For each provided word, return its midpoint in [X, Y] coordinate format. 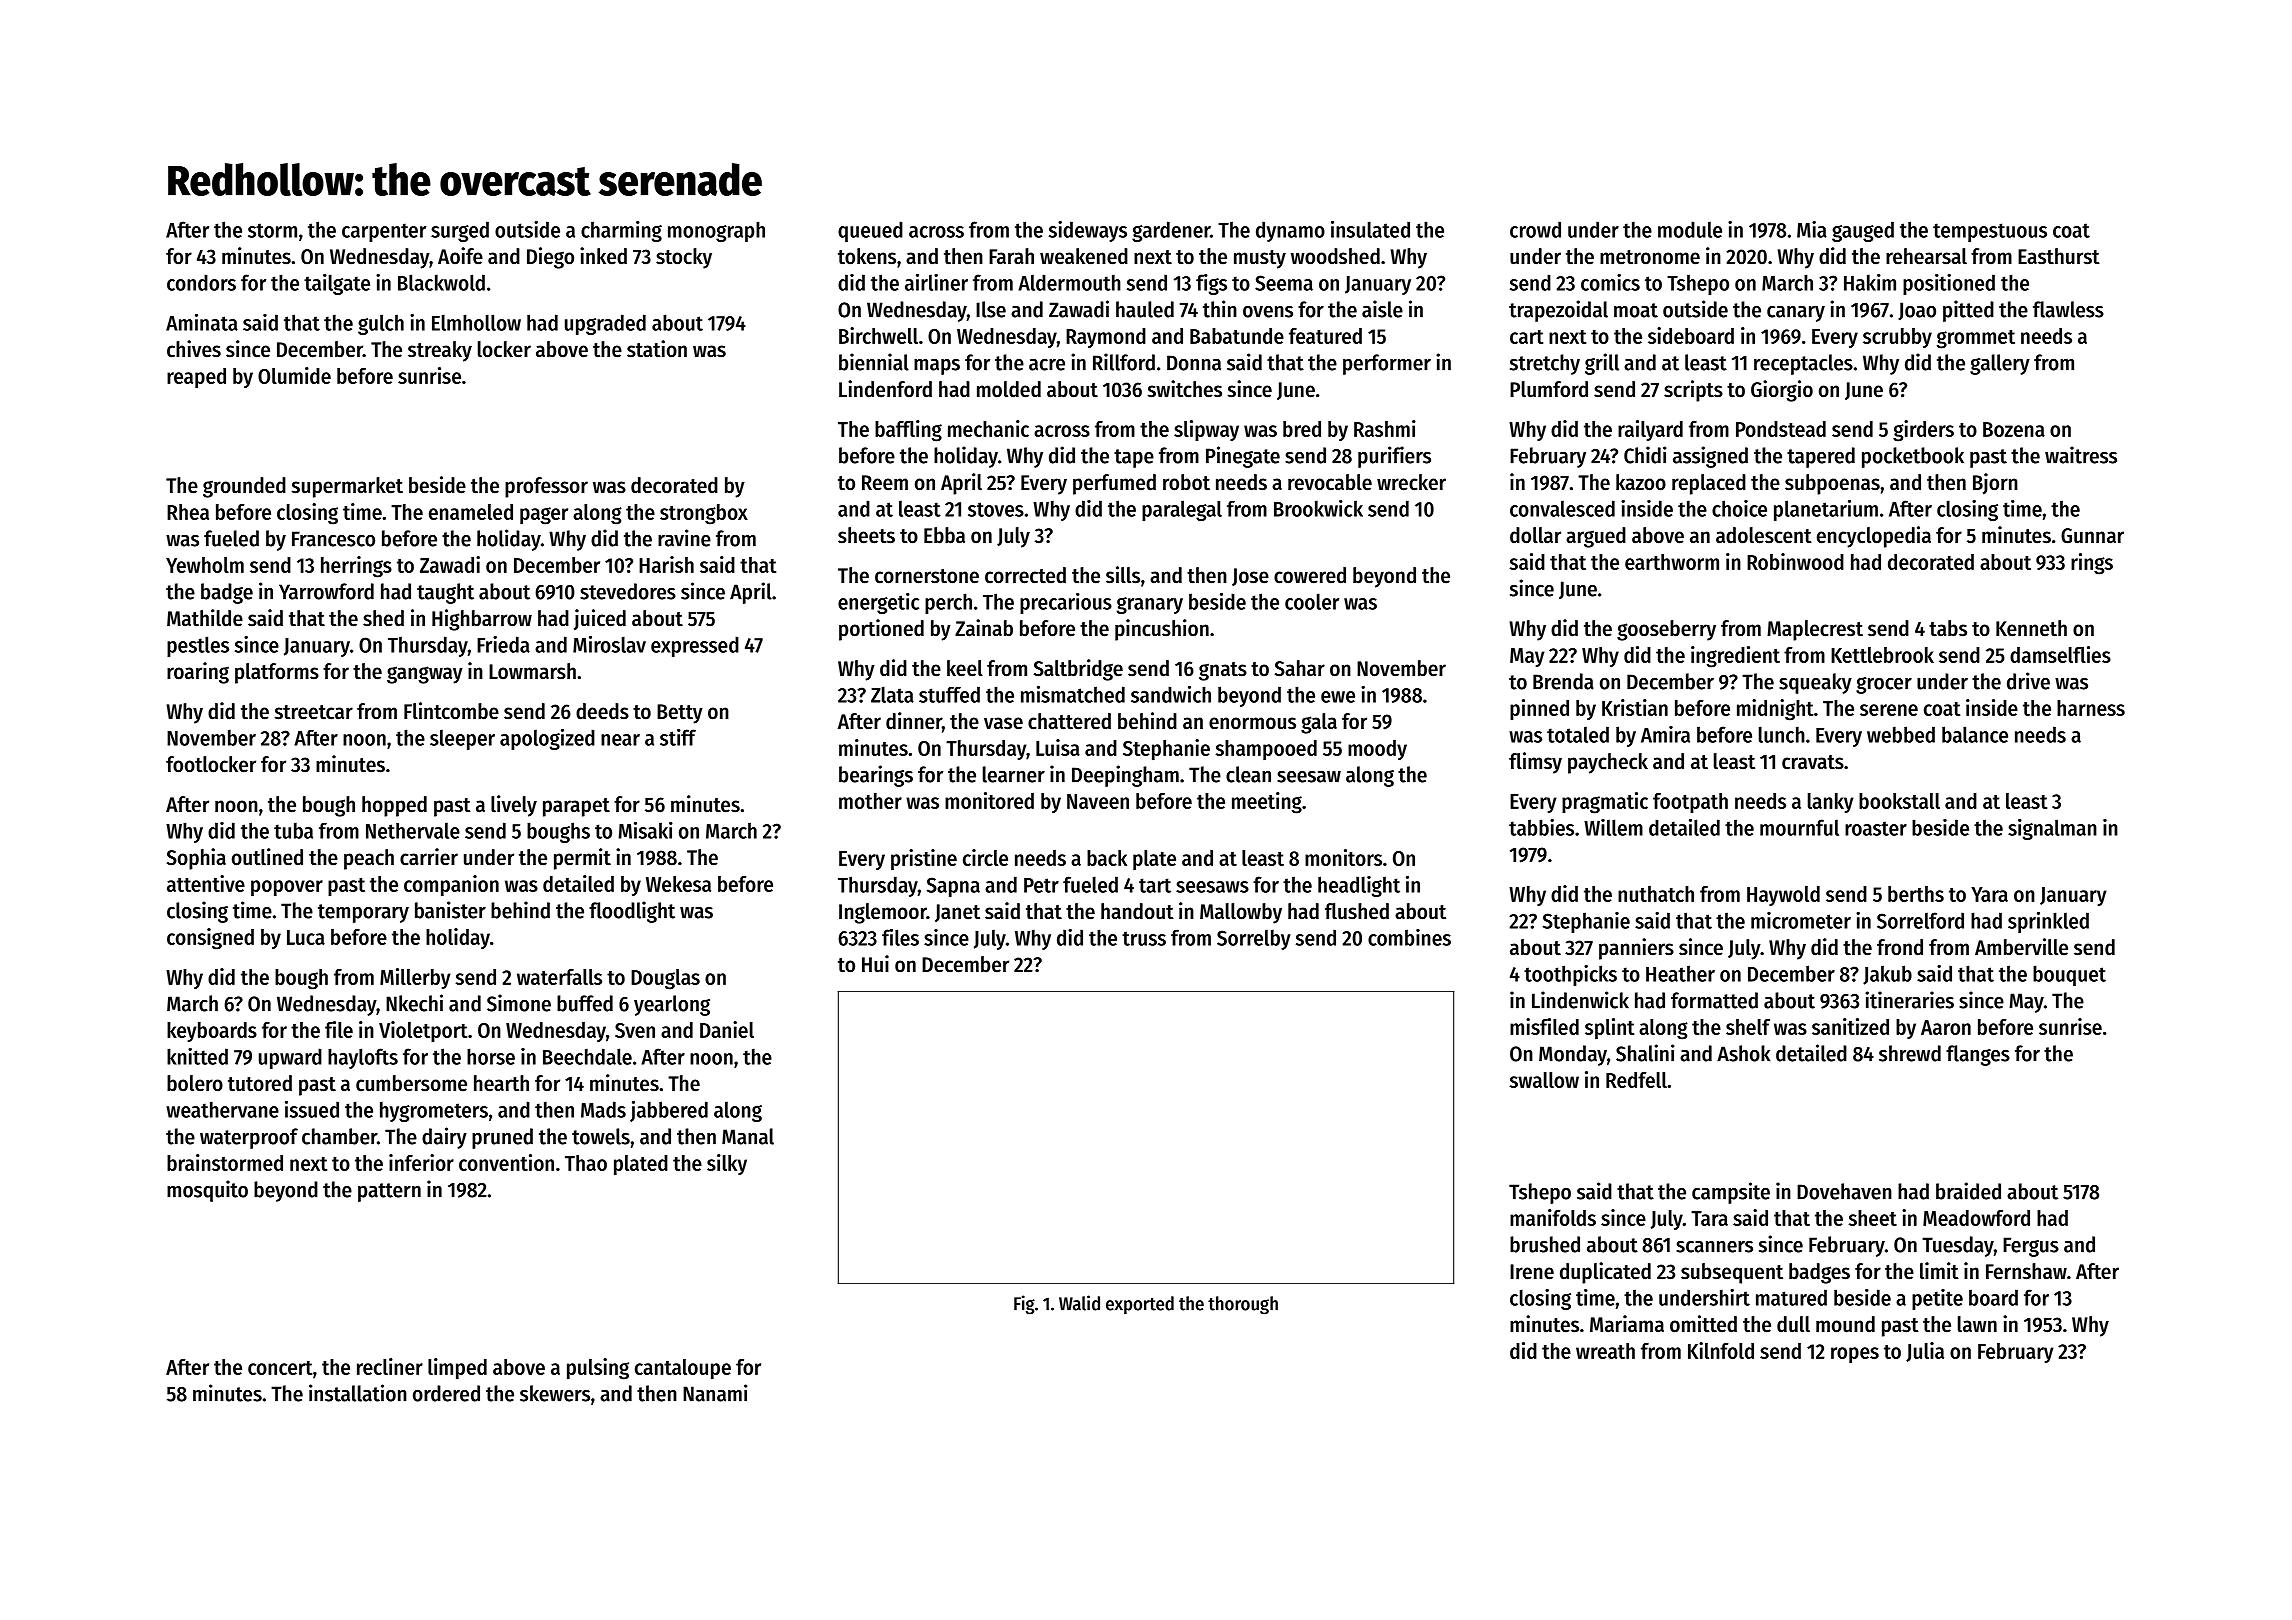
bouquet [2069, 975]
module [1690, 229]
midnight [1775, 710]
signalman [2052, 829]
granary [1150, 605]
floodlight [632, 912]
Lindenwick [1580, 1000]
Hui [875, 964]
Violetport [423, 1031]
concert [280, 1368]
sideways [1088, 231]
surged [460, 231]
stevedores [628, 591]
